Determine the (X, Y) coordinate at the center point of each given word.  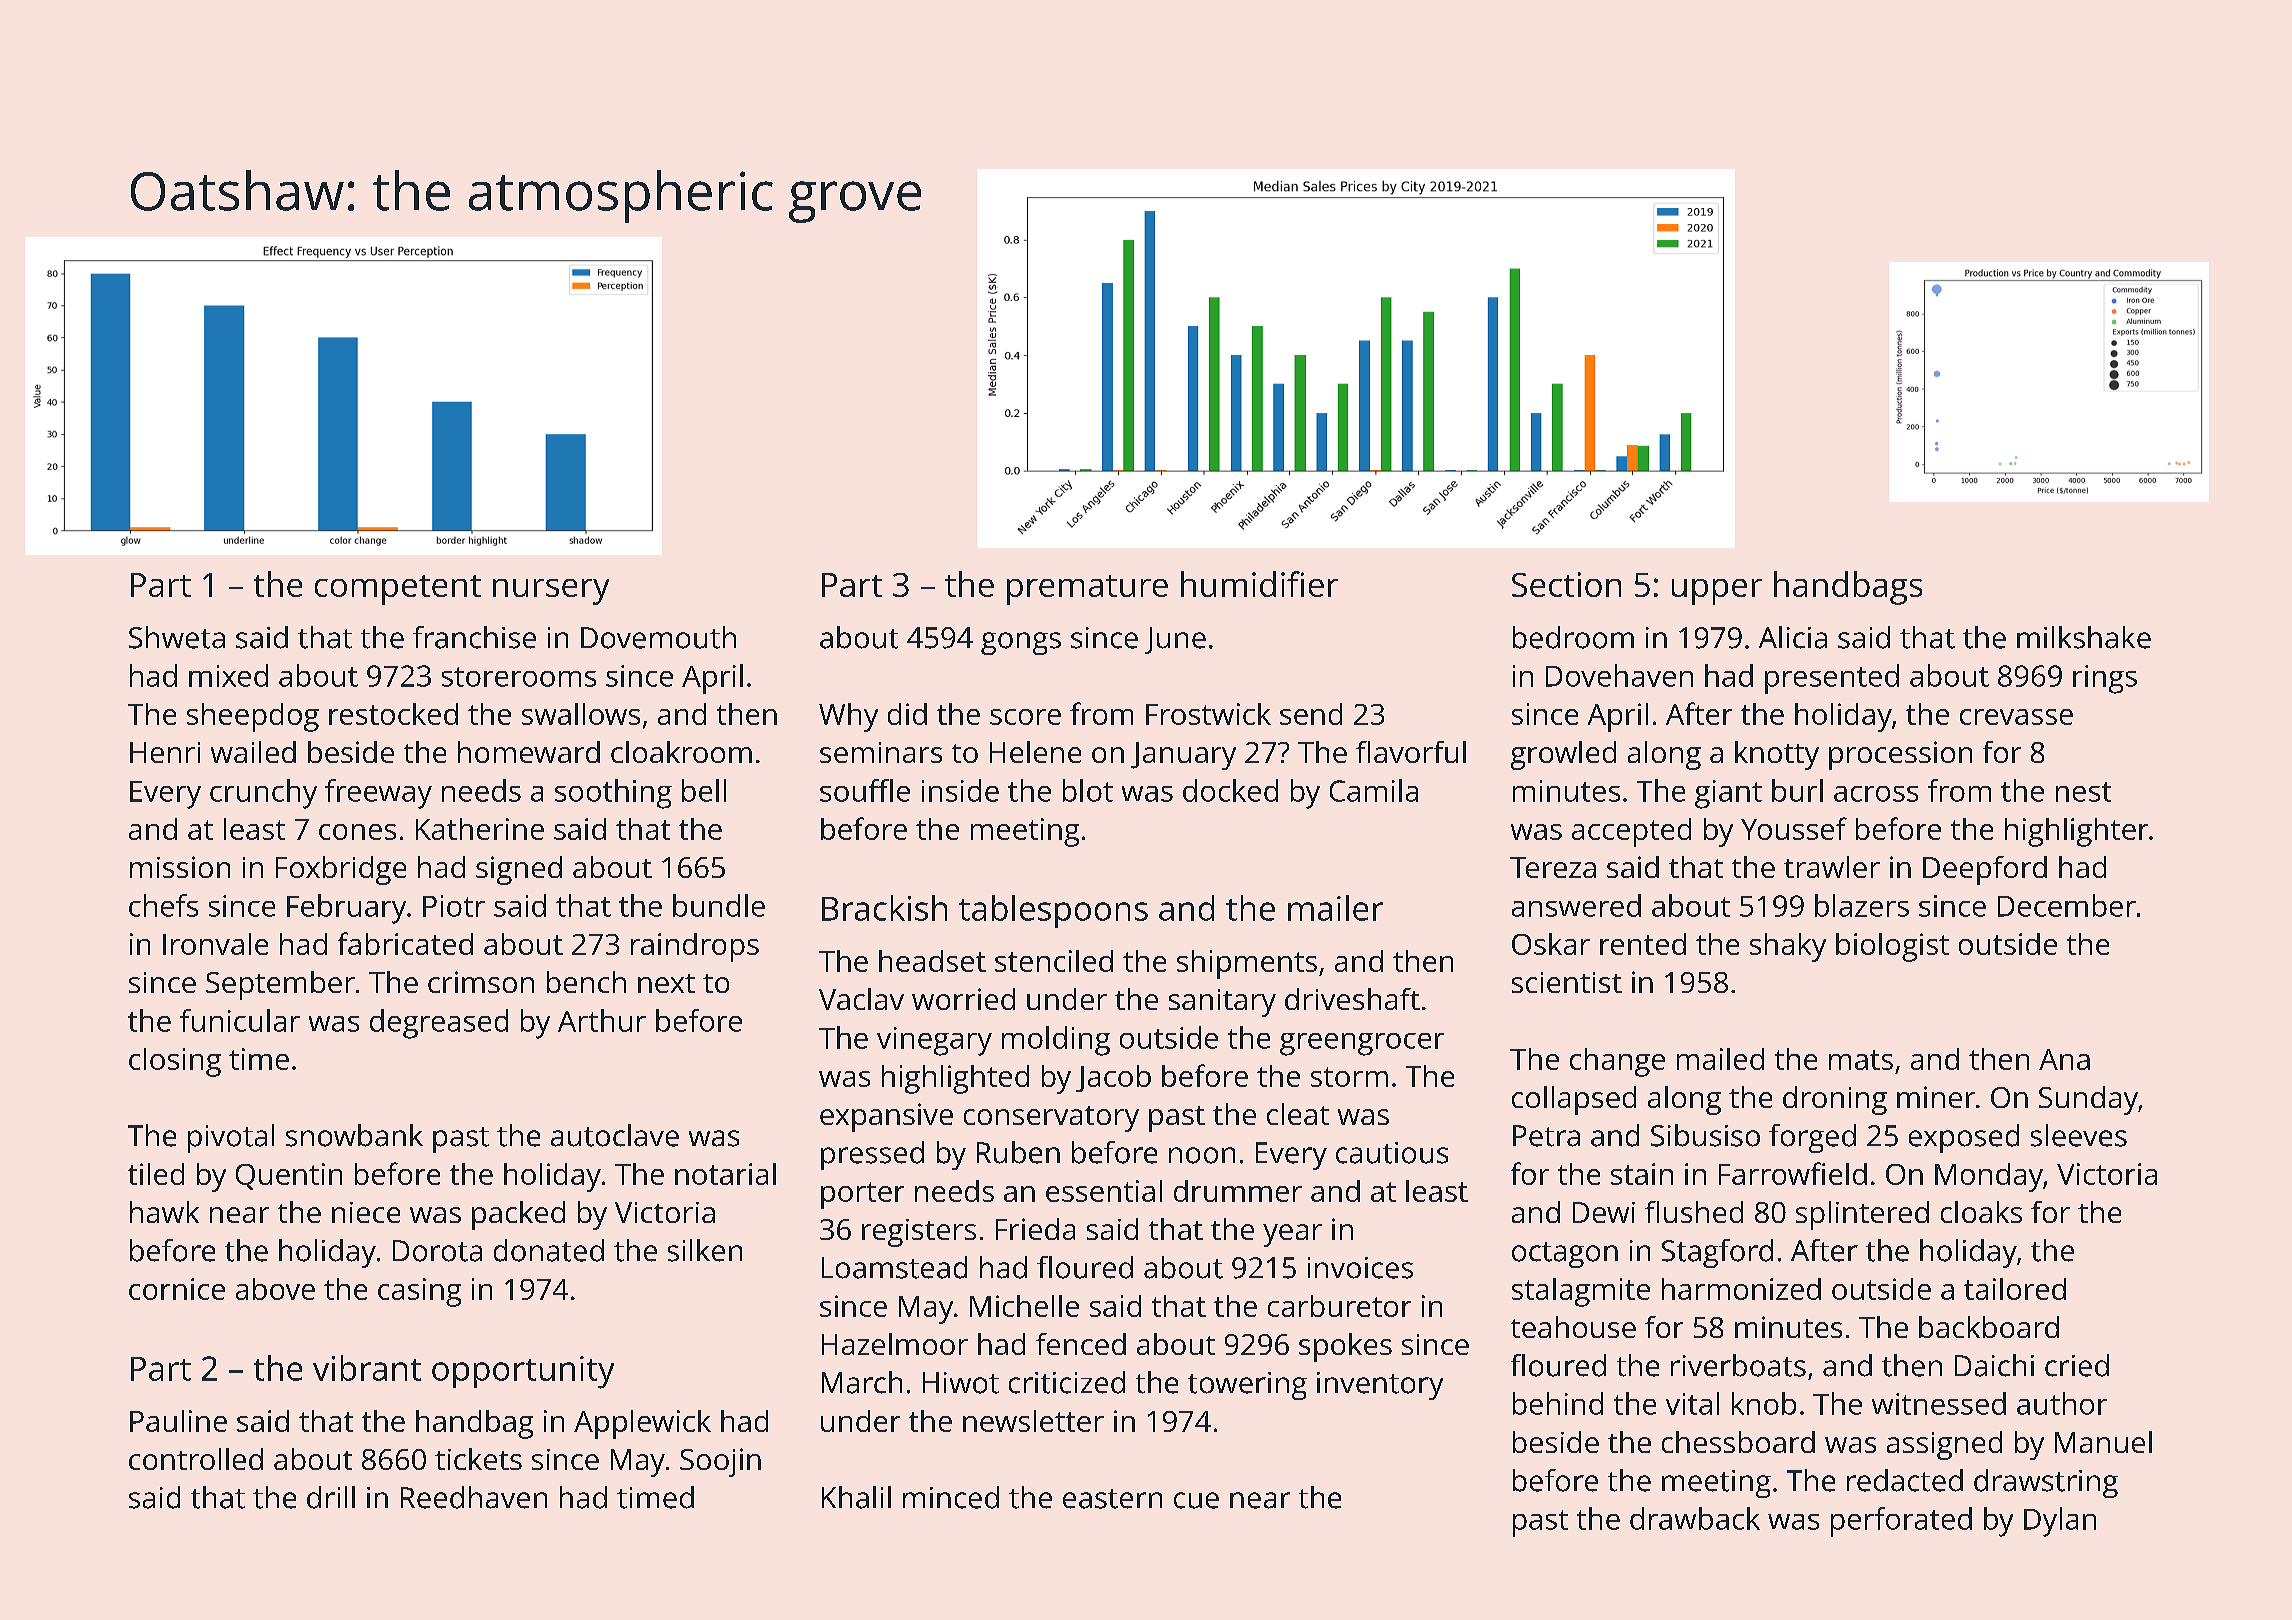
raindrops (695, 947)
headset (932, 961)
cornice (177, 1289)
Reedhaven (474, 1497)
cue (1196, 1500)
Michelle (1024, 1306)
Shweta (177, 637)
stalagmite (1581, 1292)
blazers (1862, 905)
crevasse (2016, 717)
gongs (1021, 643)
